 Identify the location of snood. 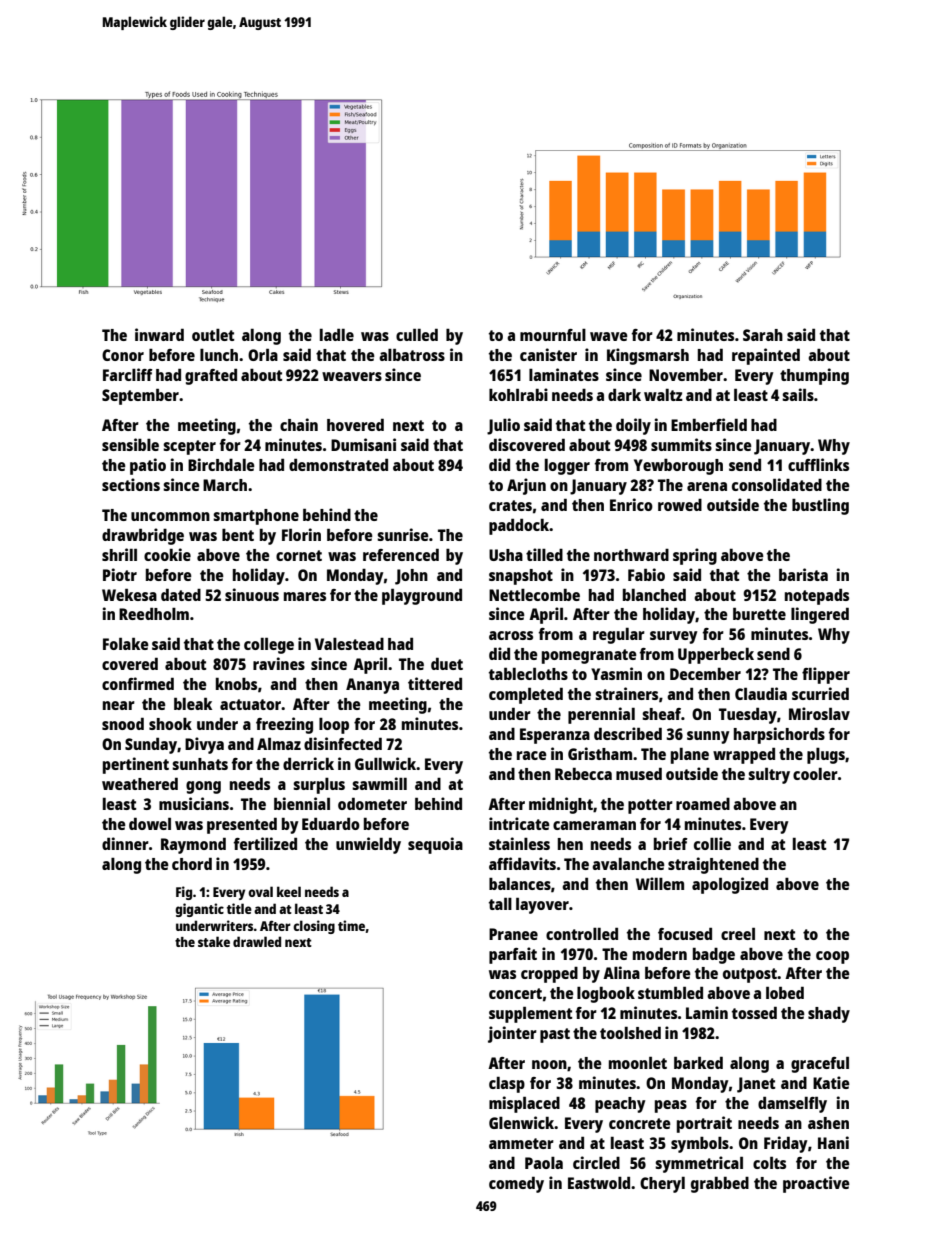
(123, 723).
